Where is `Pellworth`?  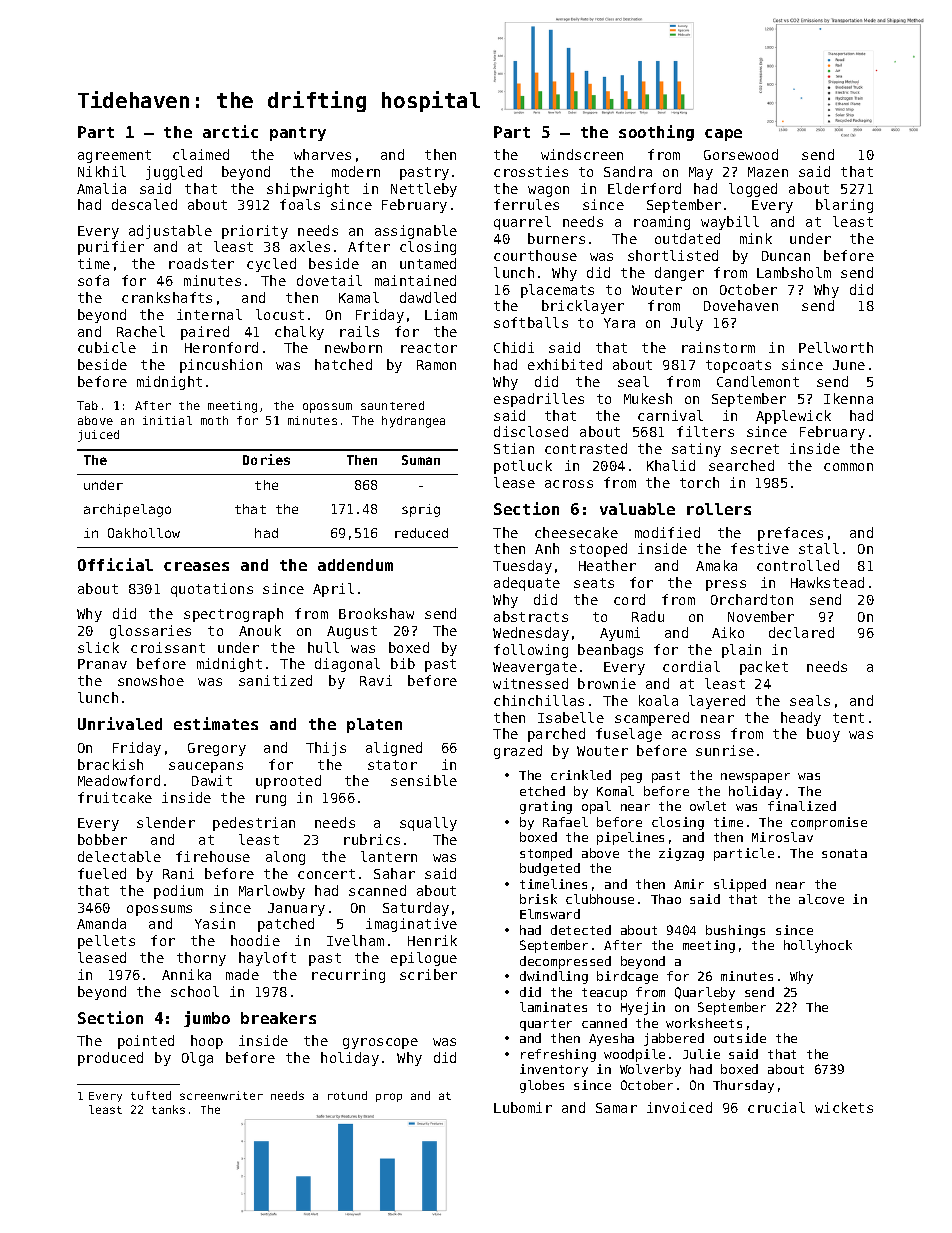 Pellworth is located at coordinates (836, 347).
